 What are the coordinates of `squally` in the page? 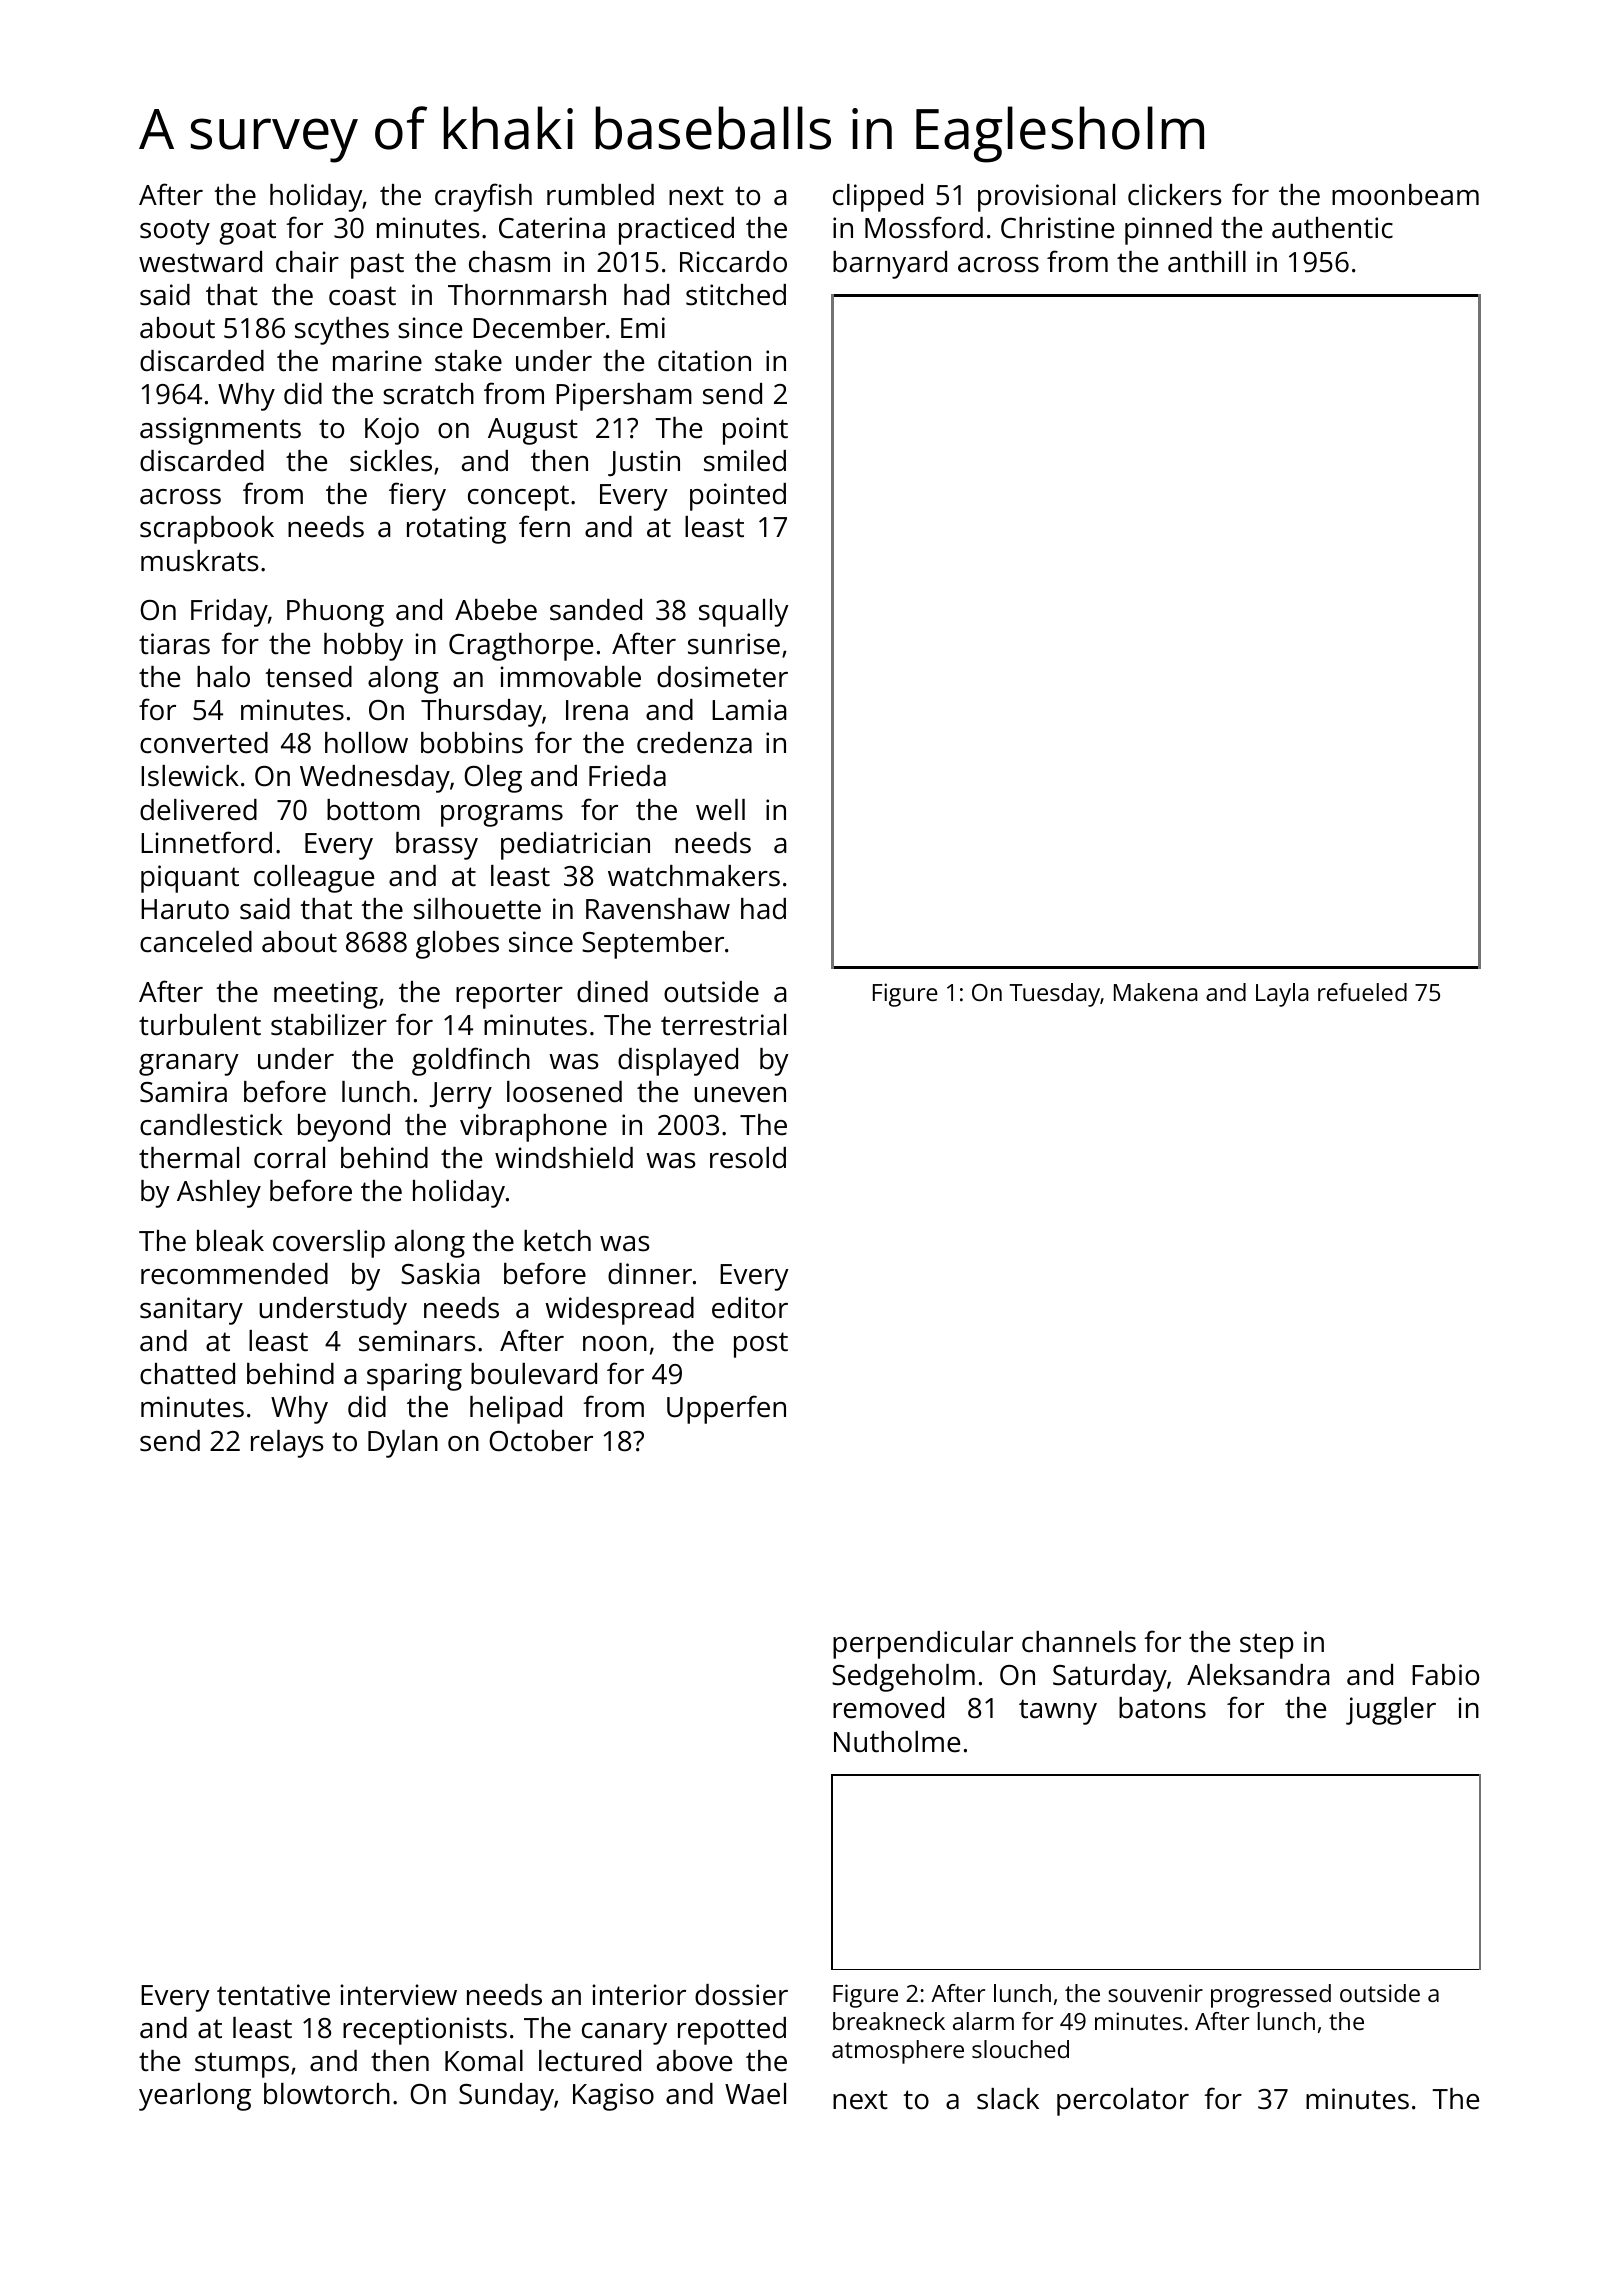 It's located at (744, 613).
